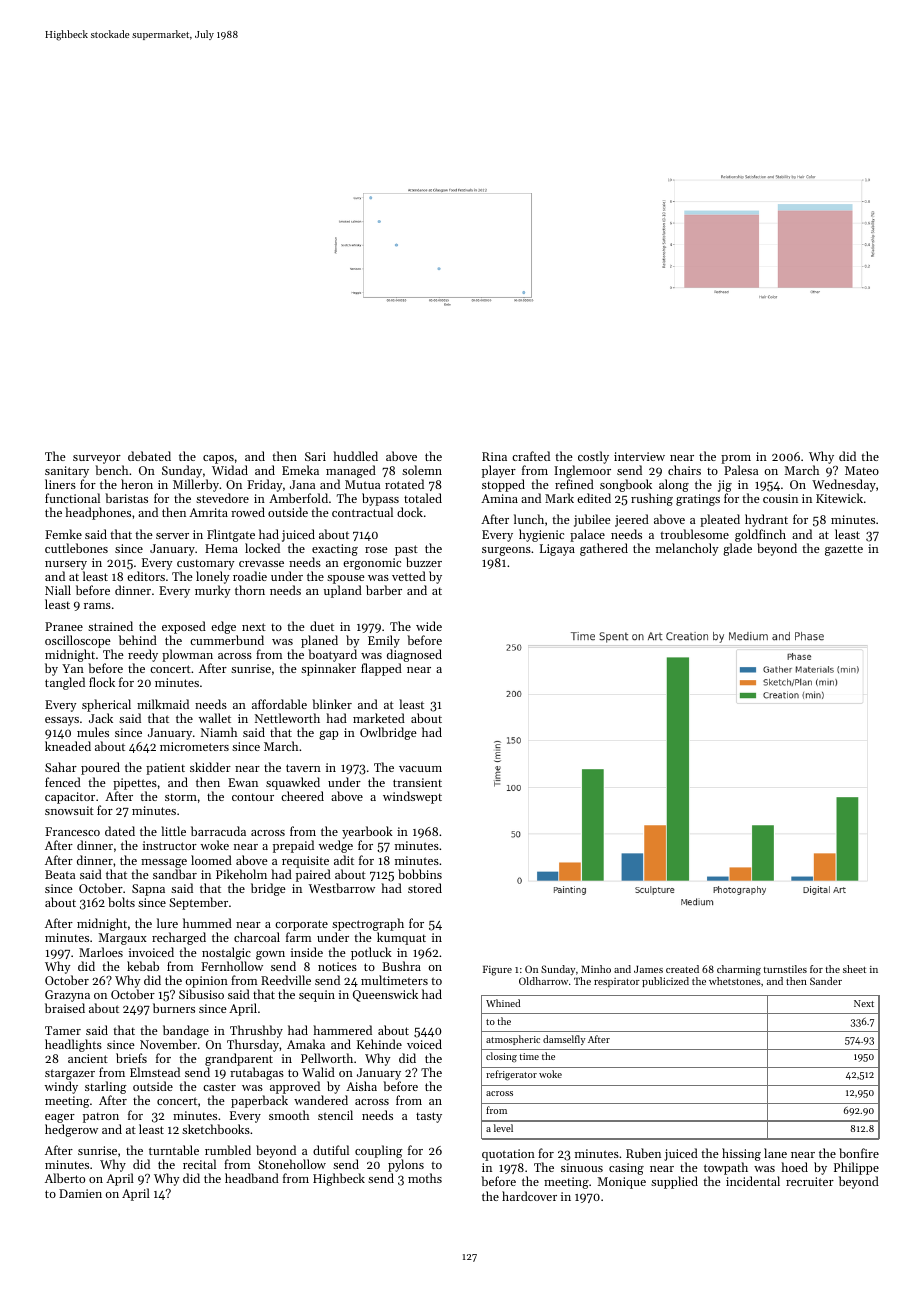  Describe the element at coordinates (367, 832) in the screenshot. I see `yearbook` at that location.
